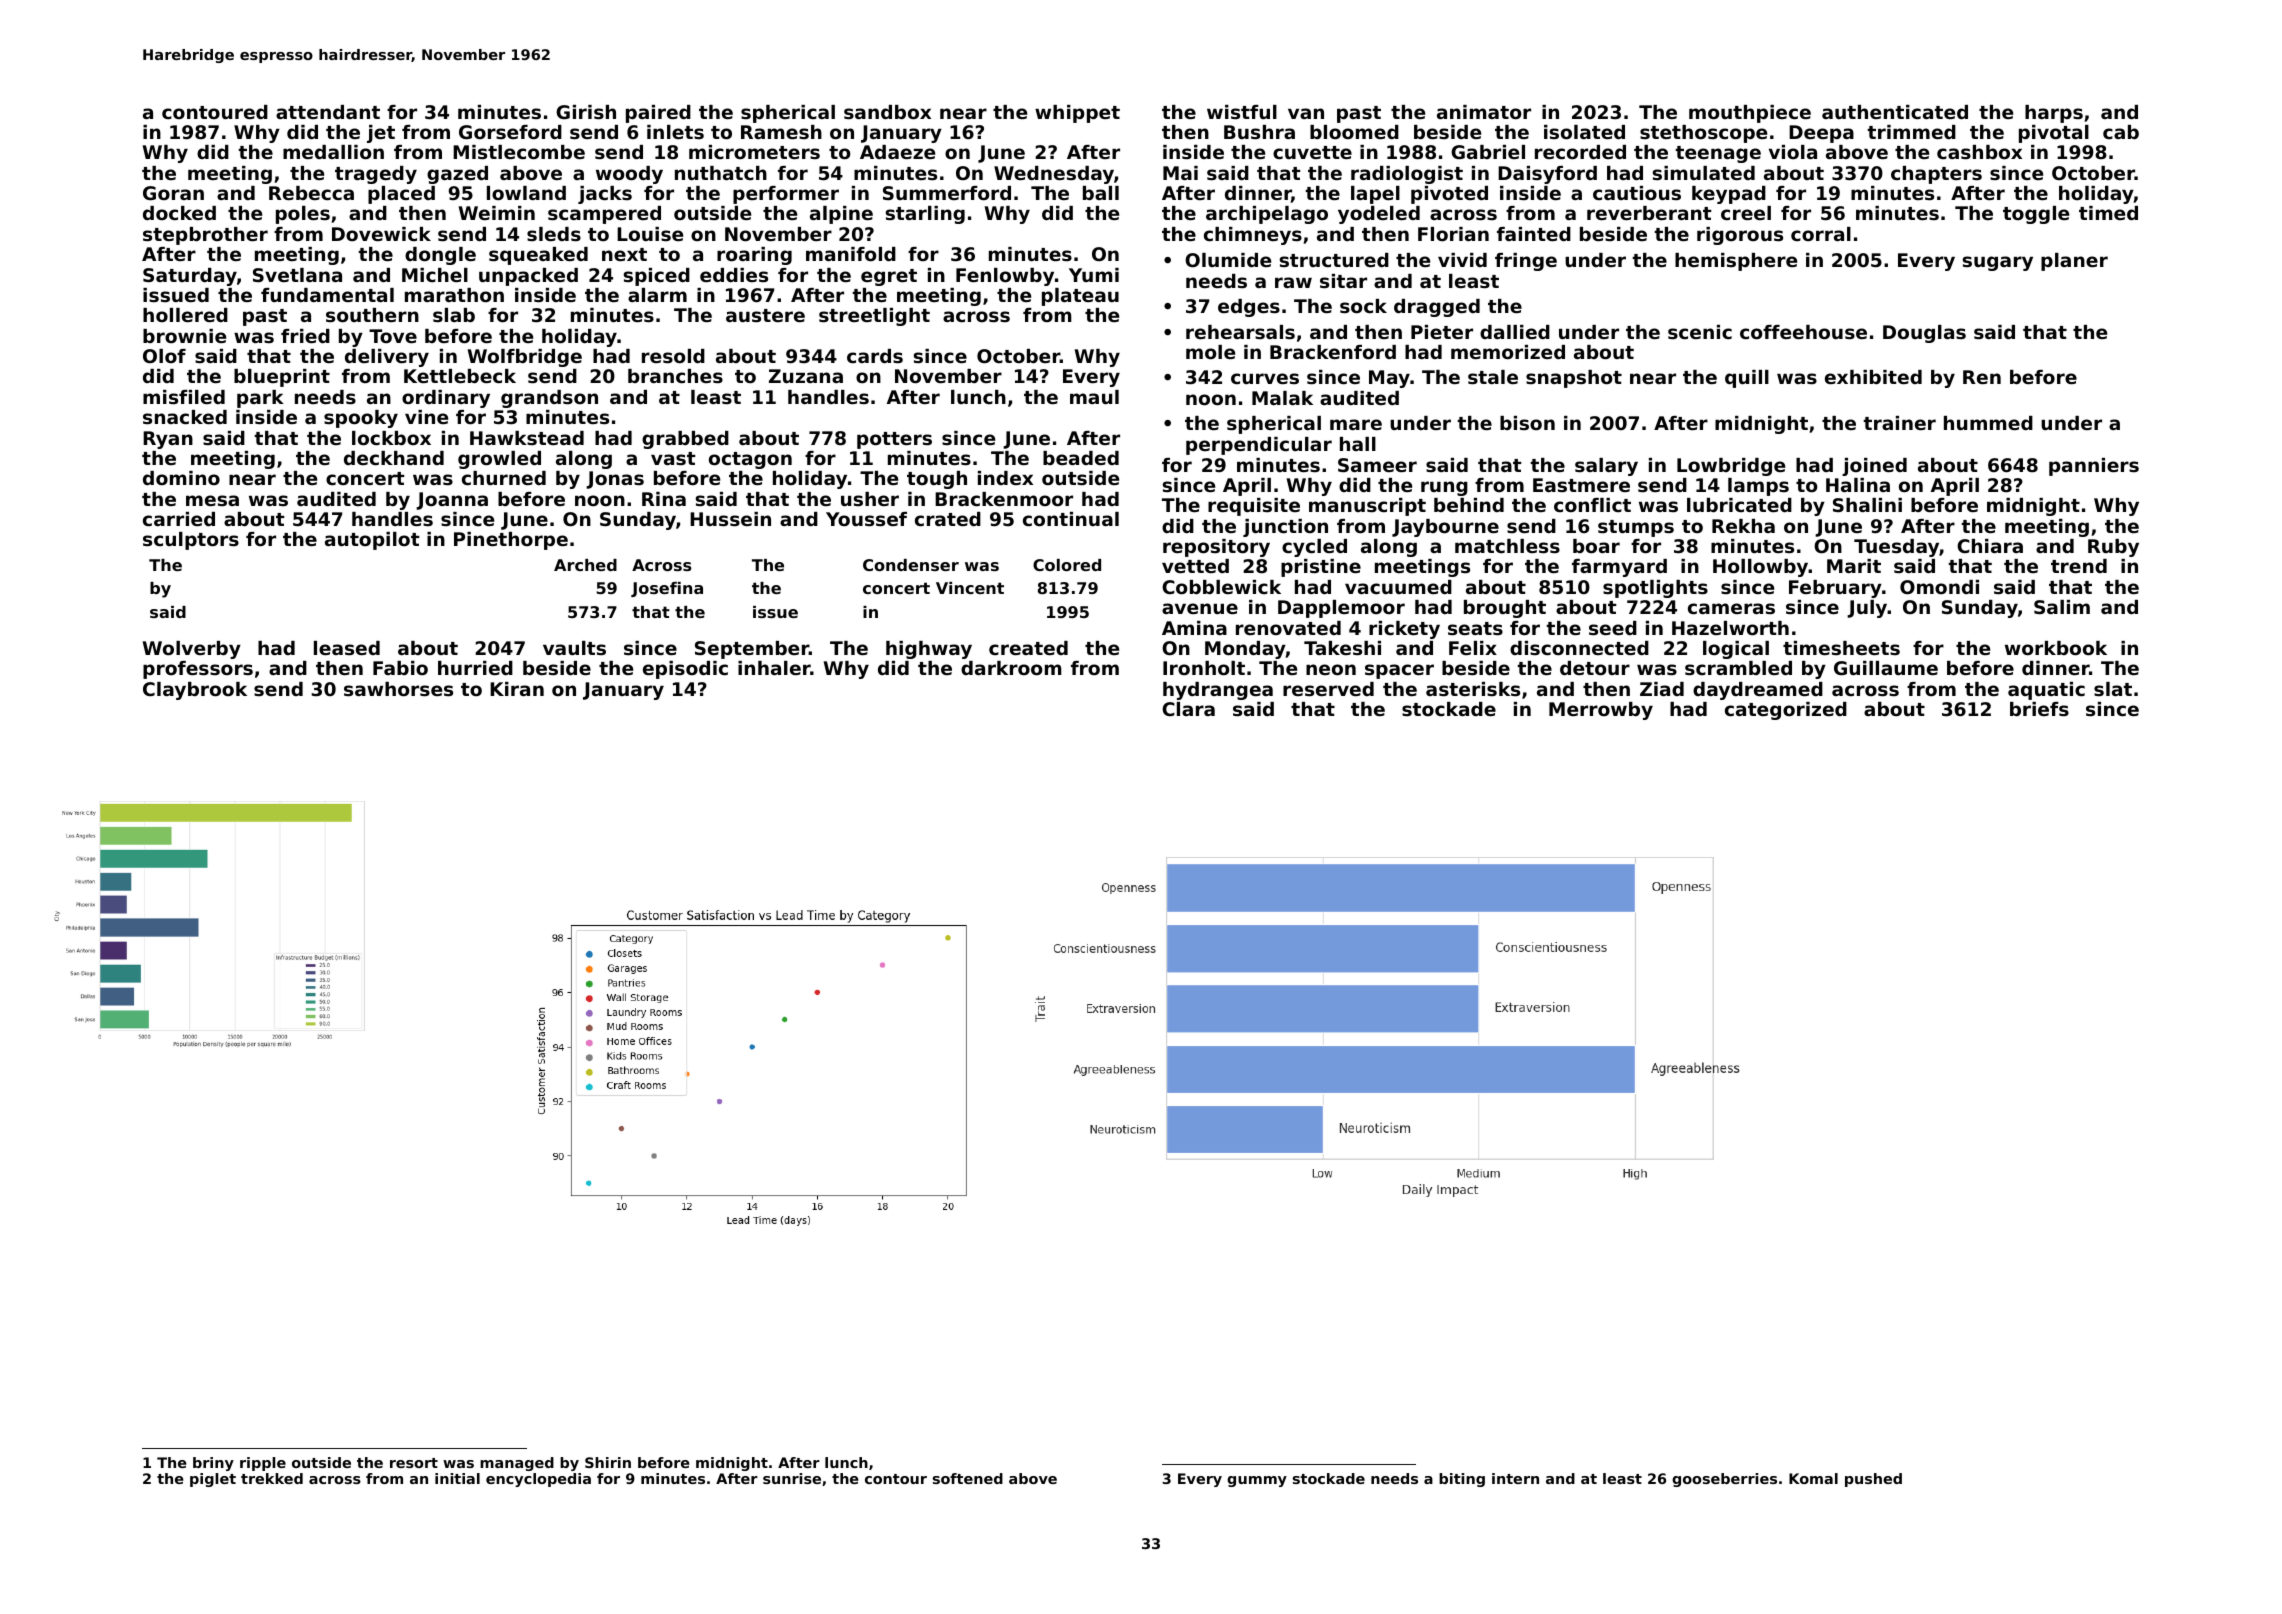  What do you see at coordinates (179, 213) in the page?
I see `docked` at bounding box center [179, 213].
